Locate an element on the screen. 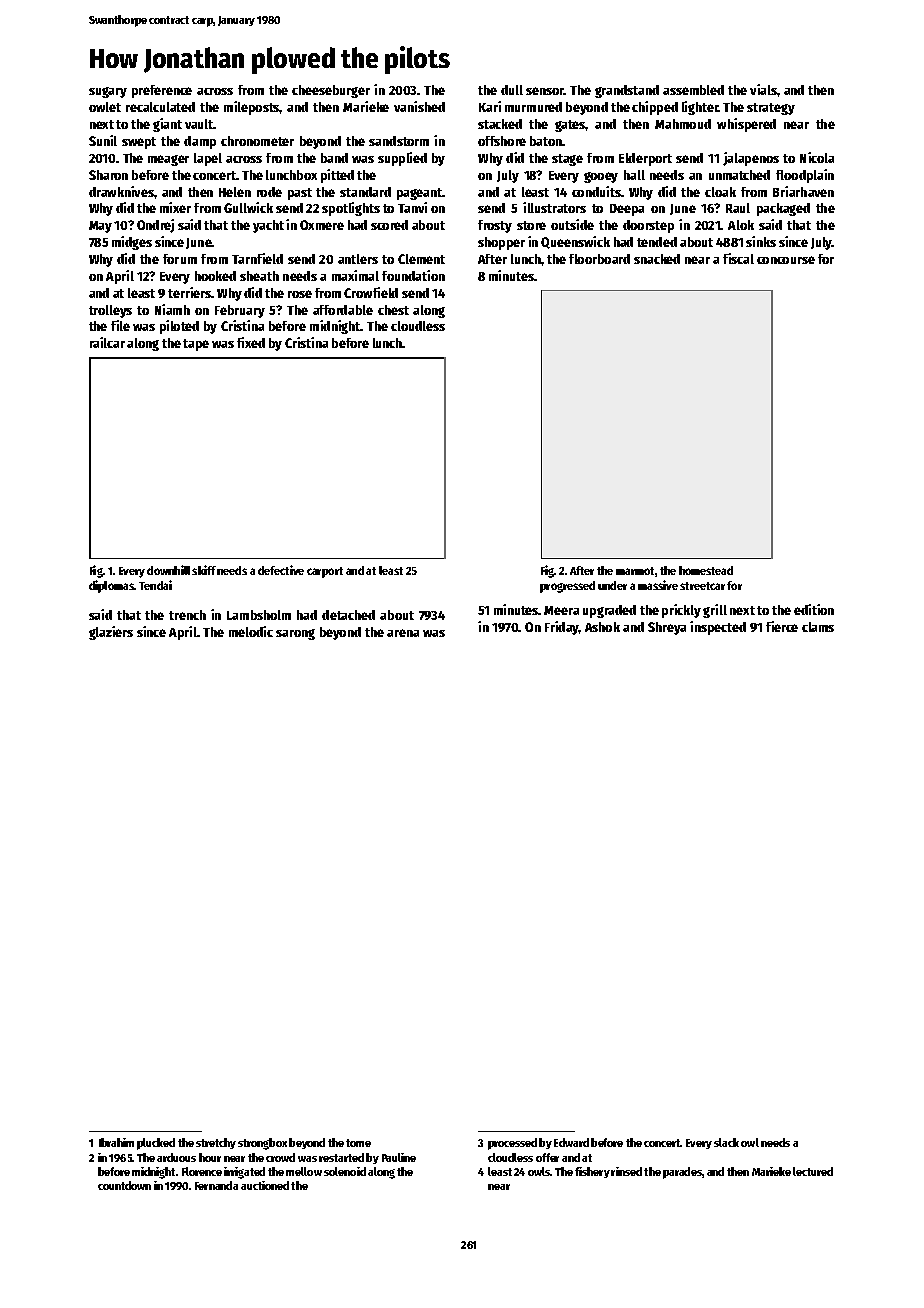  vials is located at coordinates (763, 89).
